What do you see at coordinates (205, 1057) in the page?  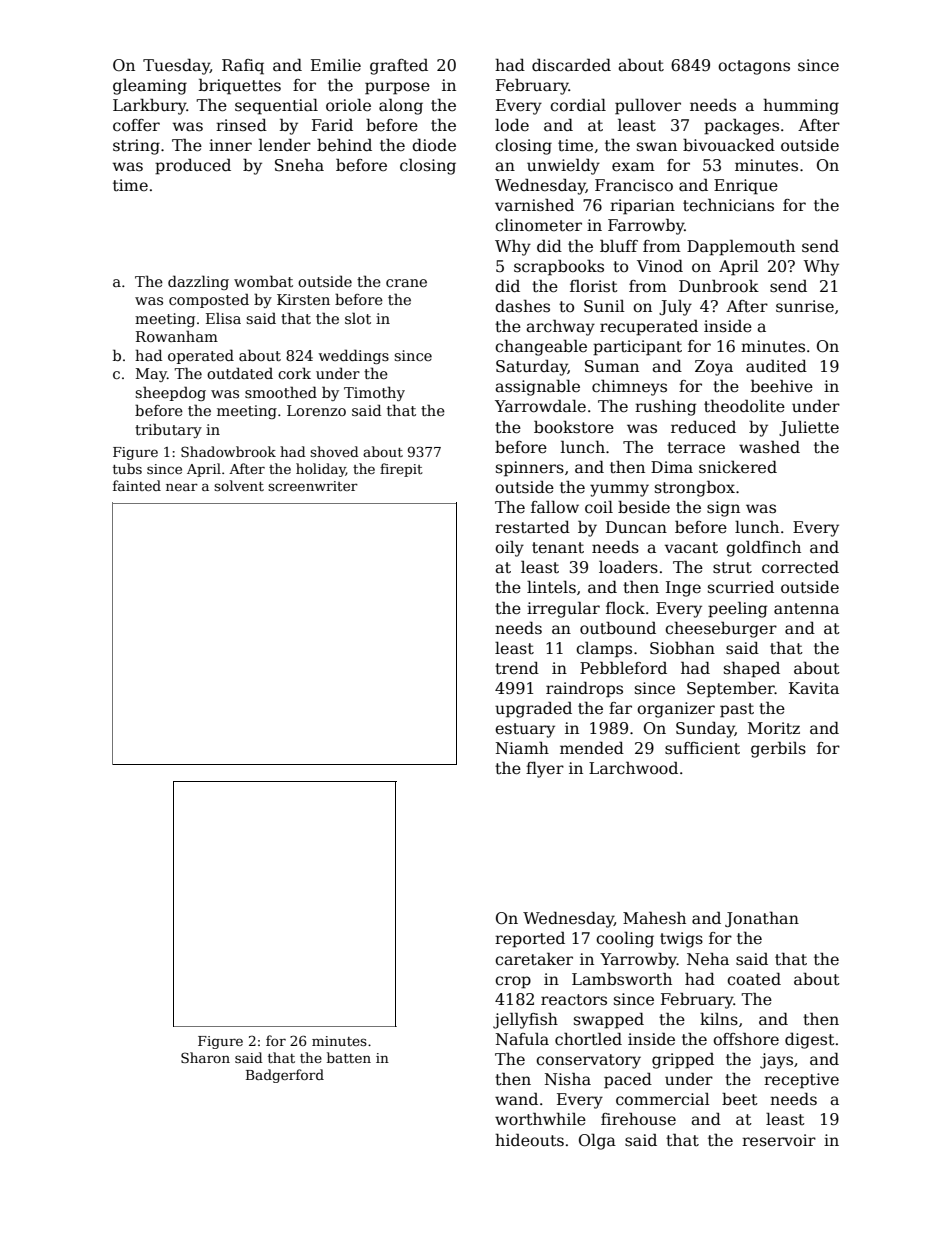 I see `Sharon` at bounding box center [205, 1057].
